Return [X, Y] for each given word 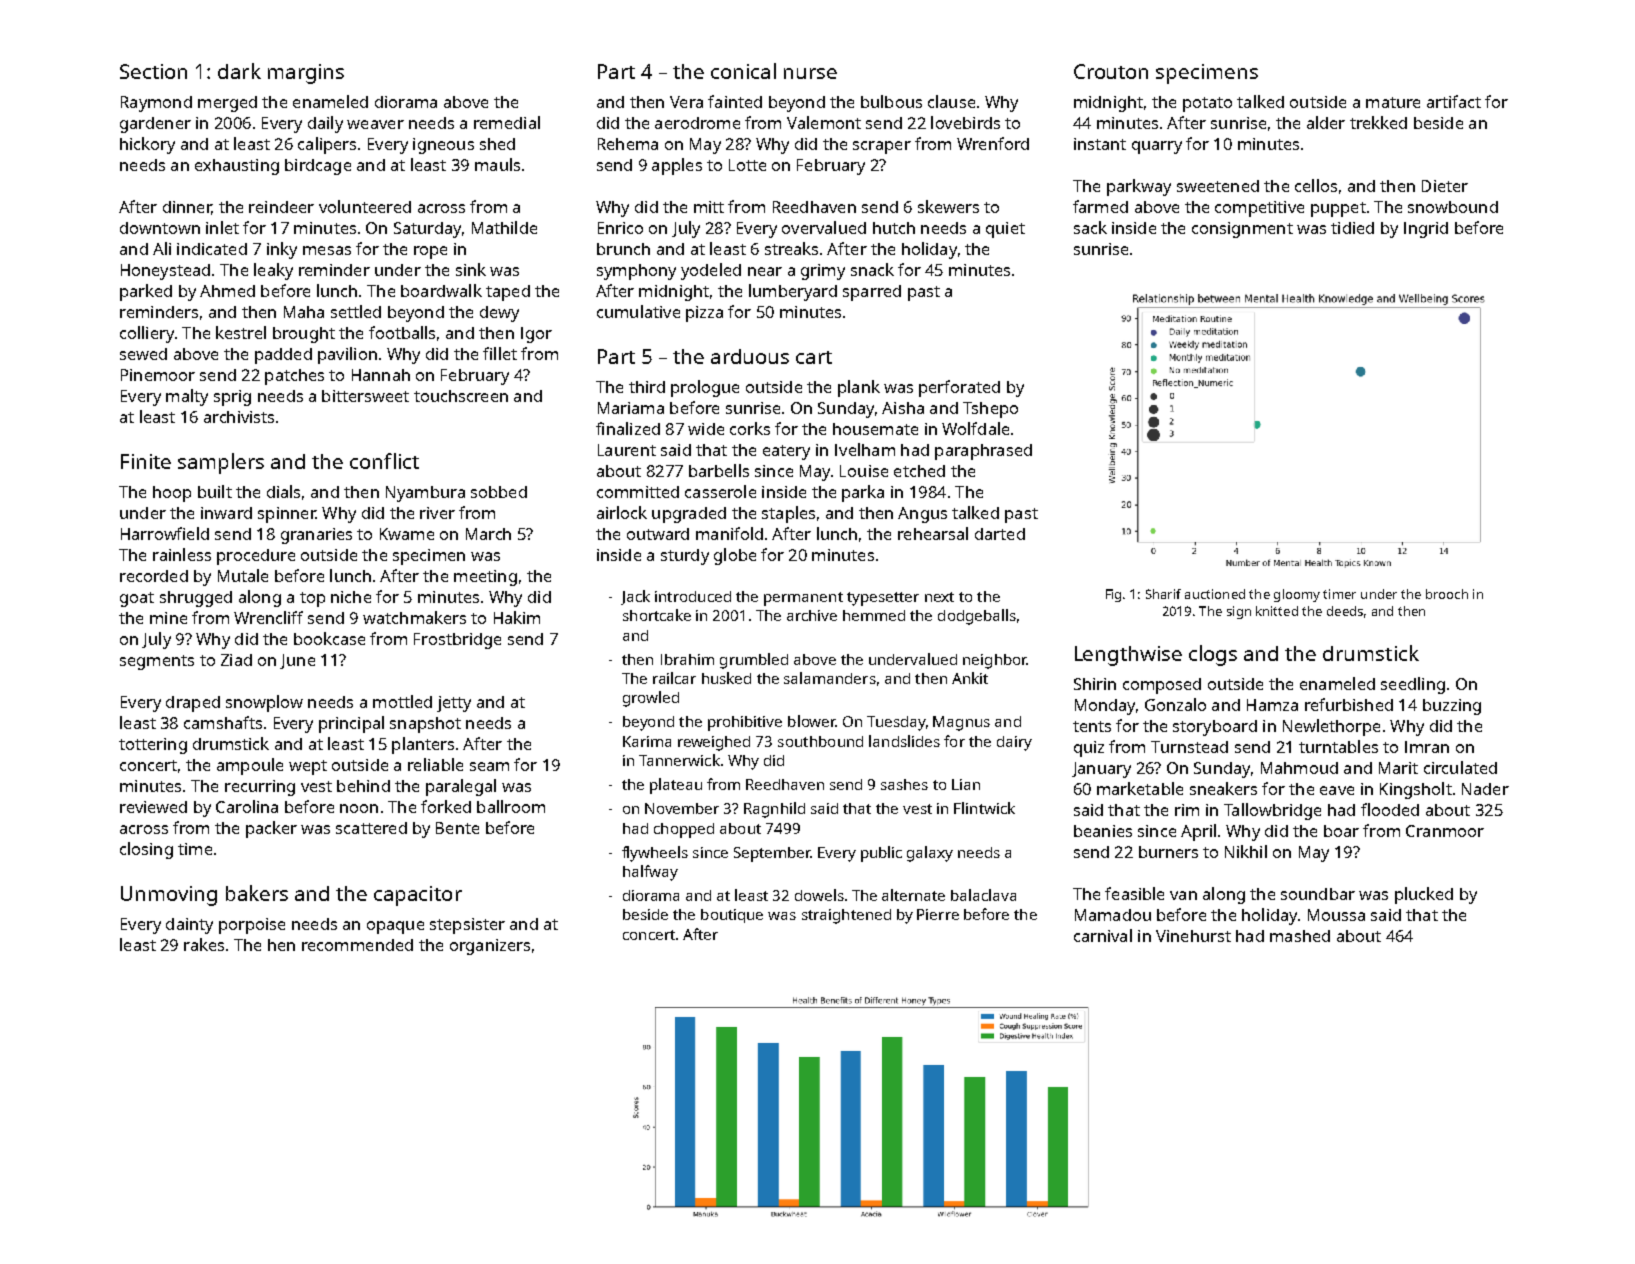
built [215, 491]
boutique [732, 916]
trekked [1378, 122]
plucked [1424, 895]
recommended [357, 945]
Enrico [620, 228]
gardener [155, 125]
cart [814, 357]
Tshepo [990, 410]
